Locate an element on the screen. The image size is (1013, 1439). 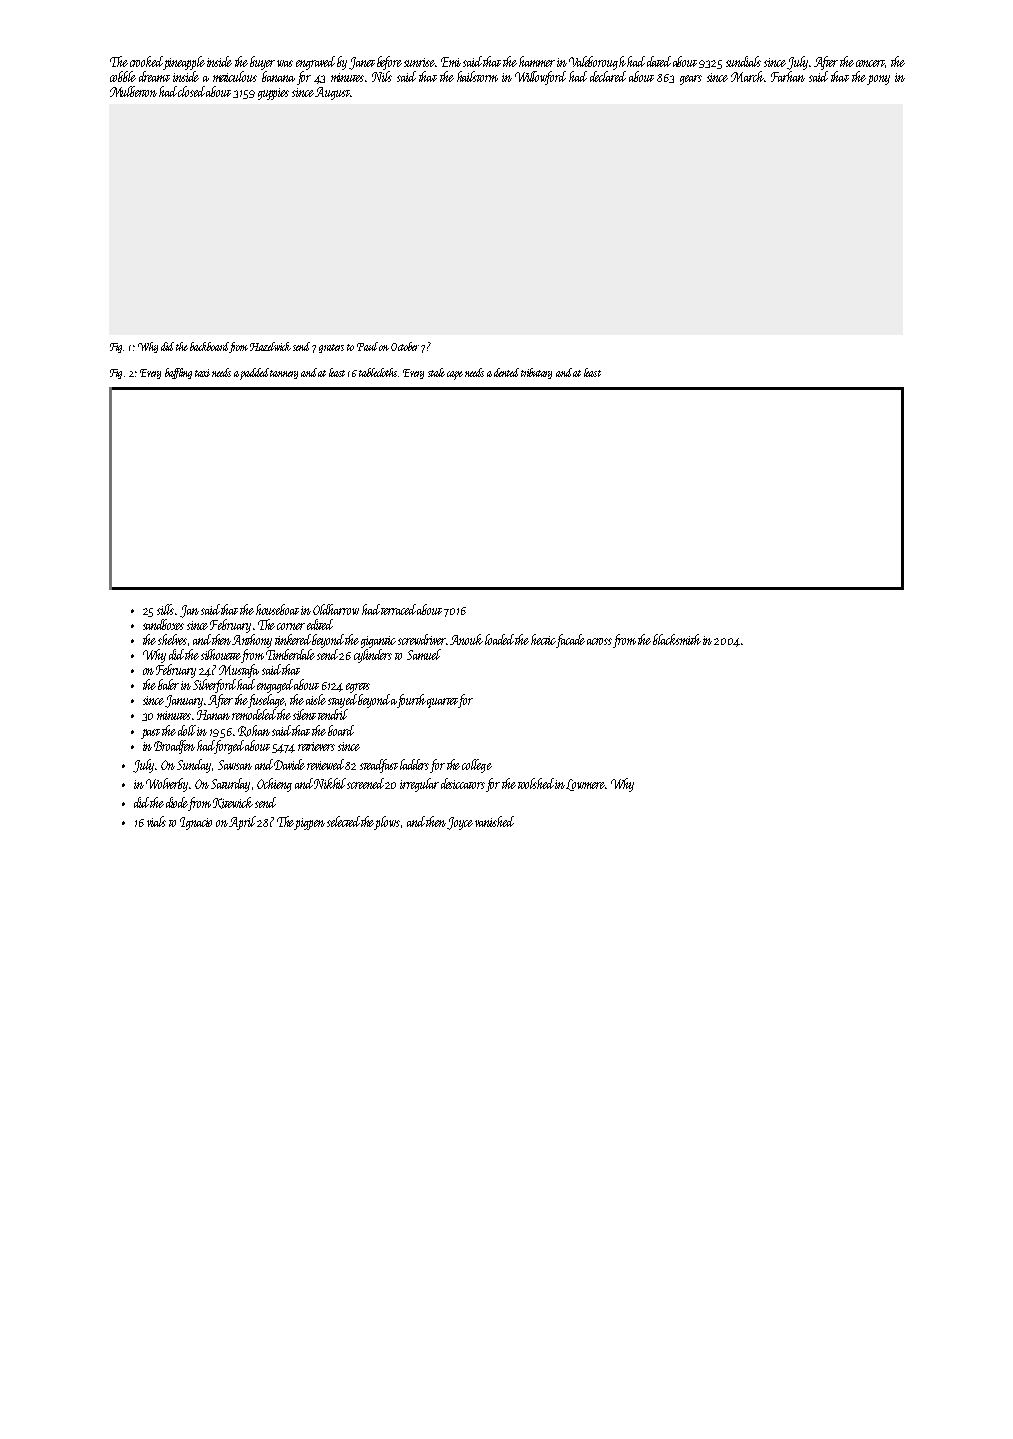
guppies is located at coordinates (273, 94).
